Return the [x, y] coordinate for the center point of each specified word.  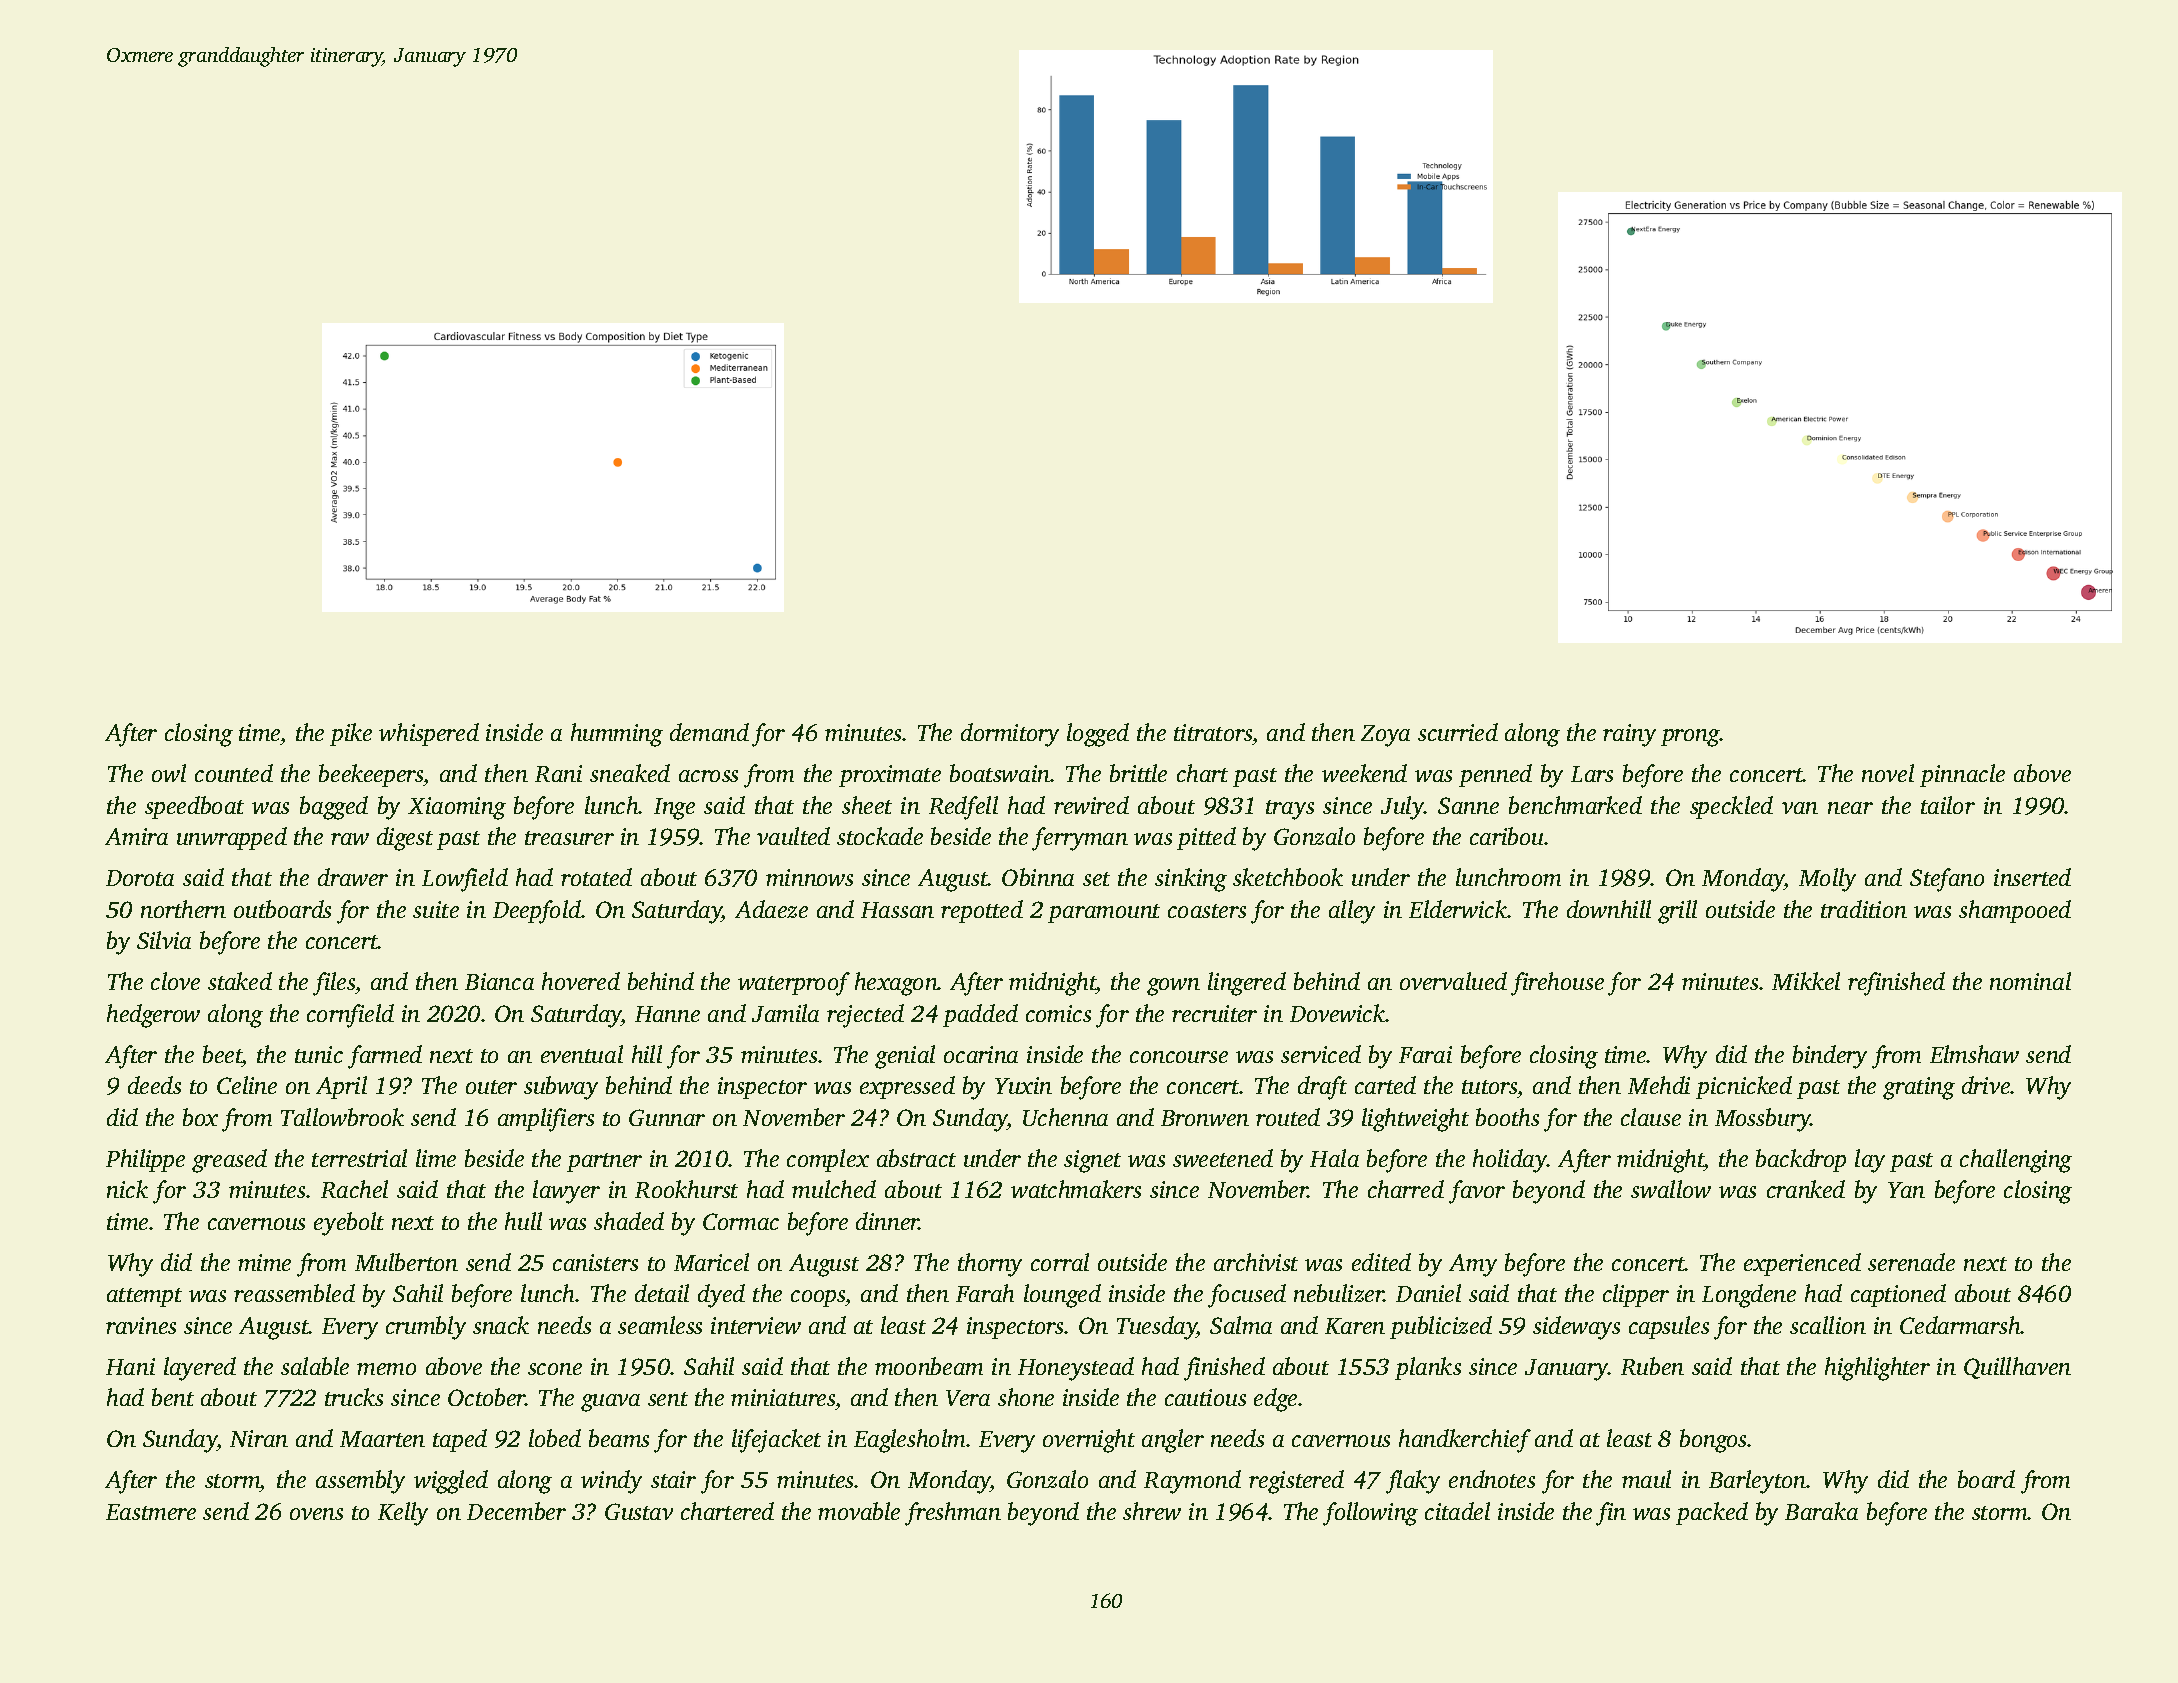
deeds [154, 1085]
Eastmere [151, 1512]
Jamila [785, 1013]
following [1370, 1514]
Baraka [1821, 1511]
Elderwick [1458, 909]
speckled [1731, 807]
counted [234, 773]
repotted [982, 911]
